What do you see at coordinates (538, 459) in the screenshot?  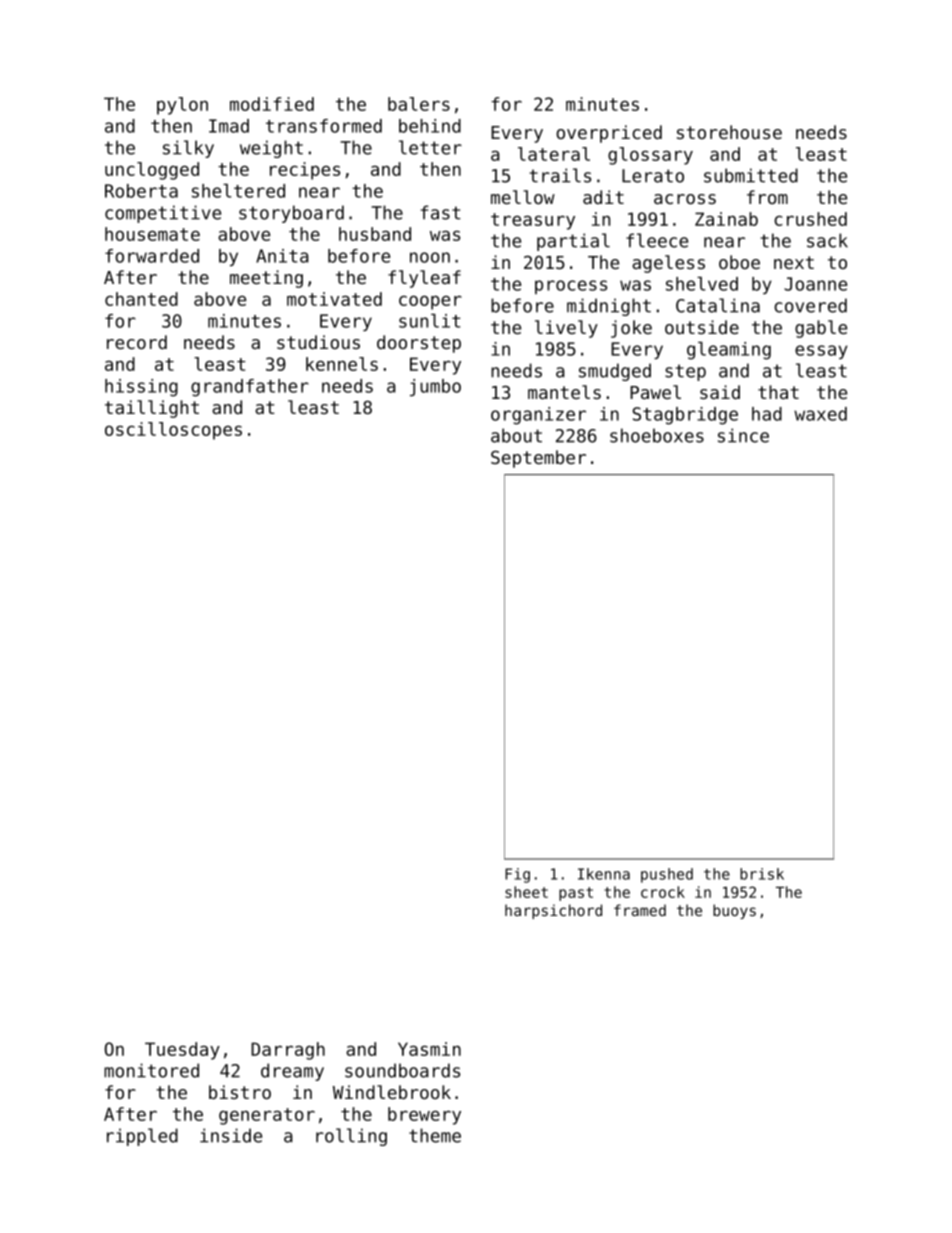 I see `September` at bounding box center [538, 459].
